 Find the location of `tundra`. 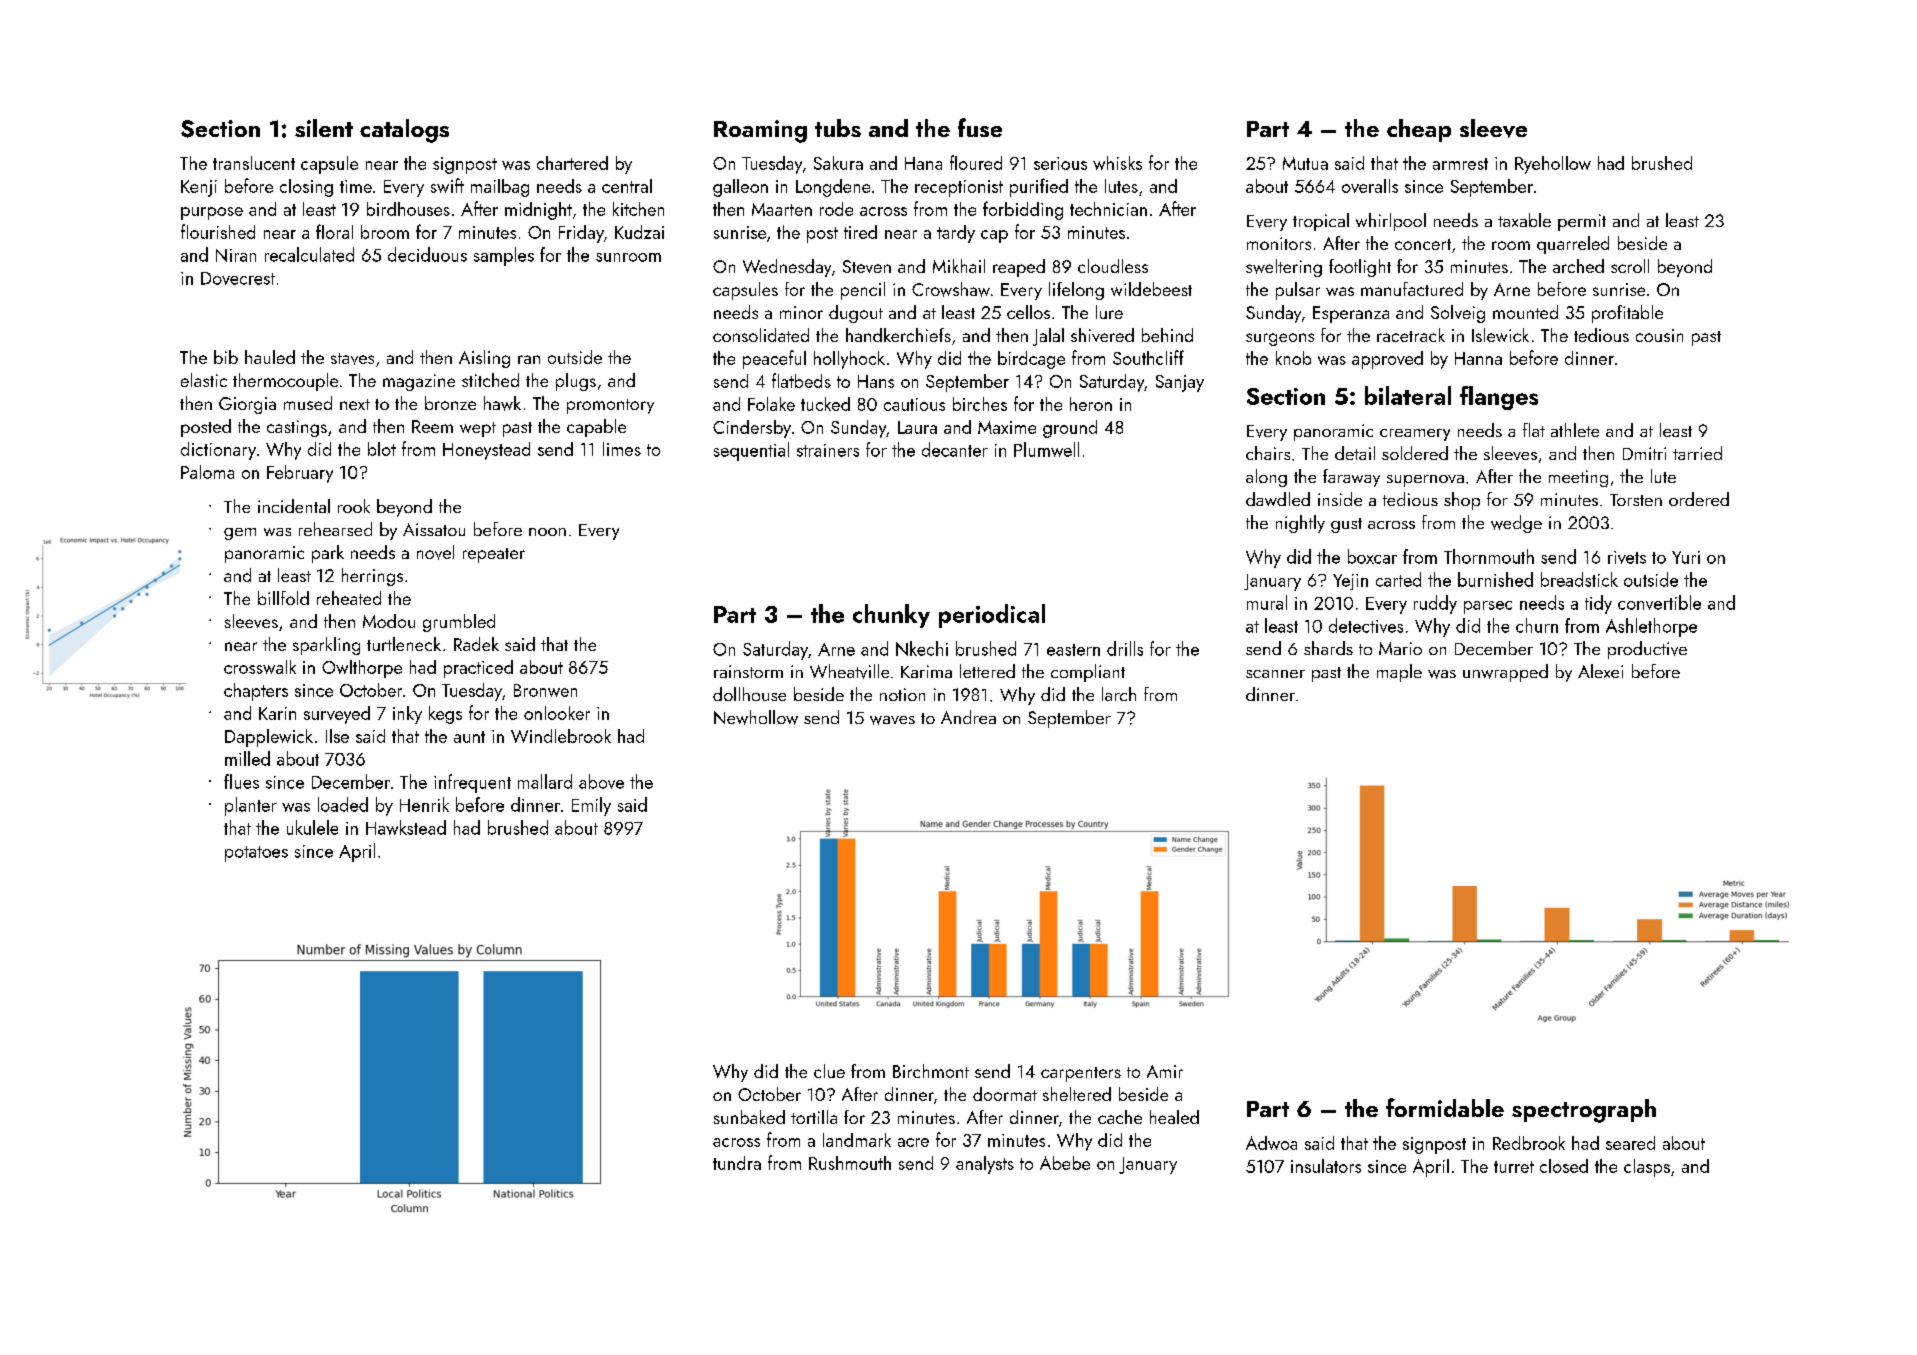

tundra is located at coordinates (737, 1163).
